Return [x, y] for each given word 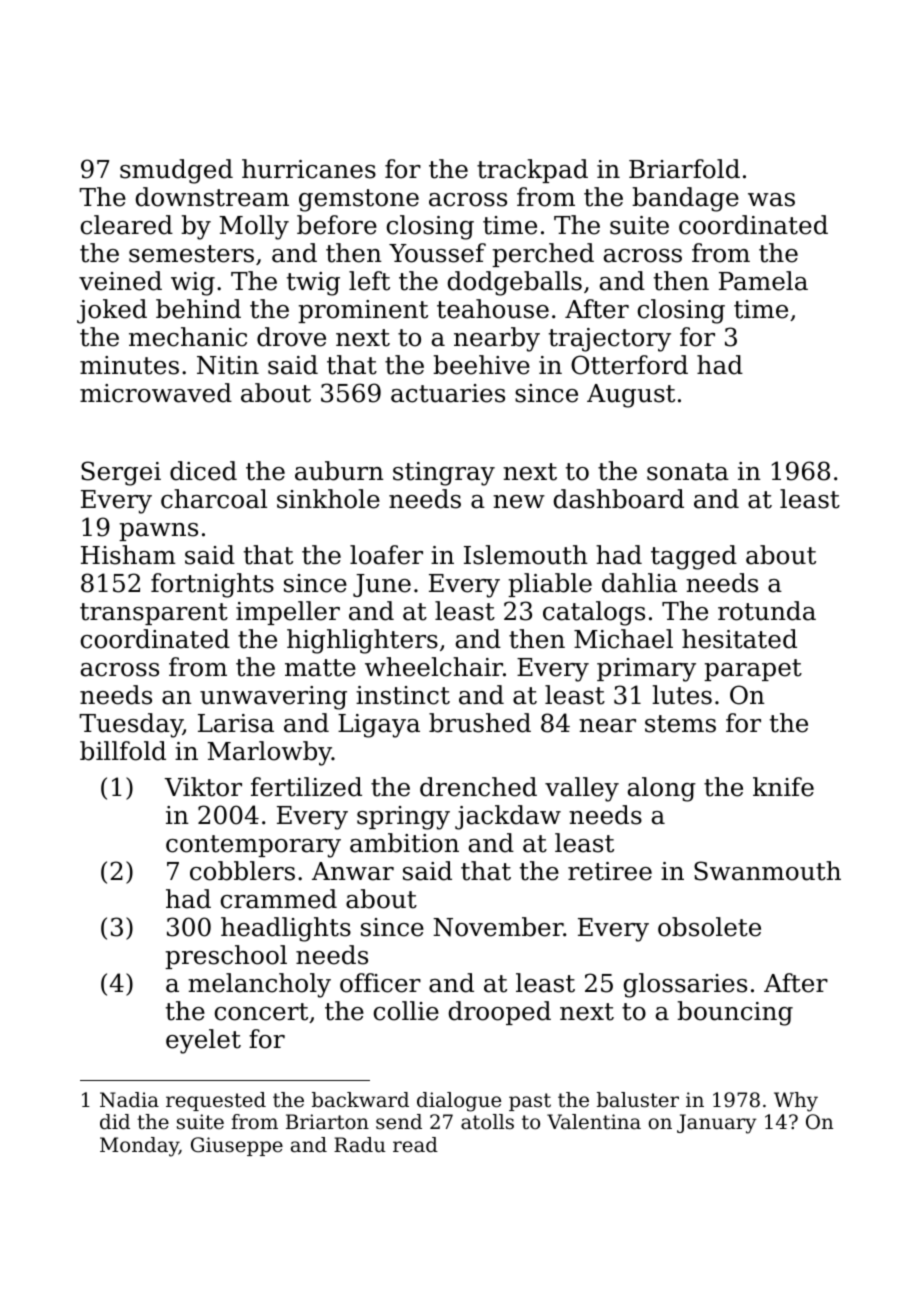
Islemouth [526, 555]
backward [360, 1100]
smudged [176, 171]
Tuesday [131, 725]
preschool [226, 957]
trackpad [532, 171]
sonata [688, 472]
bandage [685, 199]
